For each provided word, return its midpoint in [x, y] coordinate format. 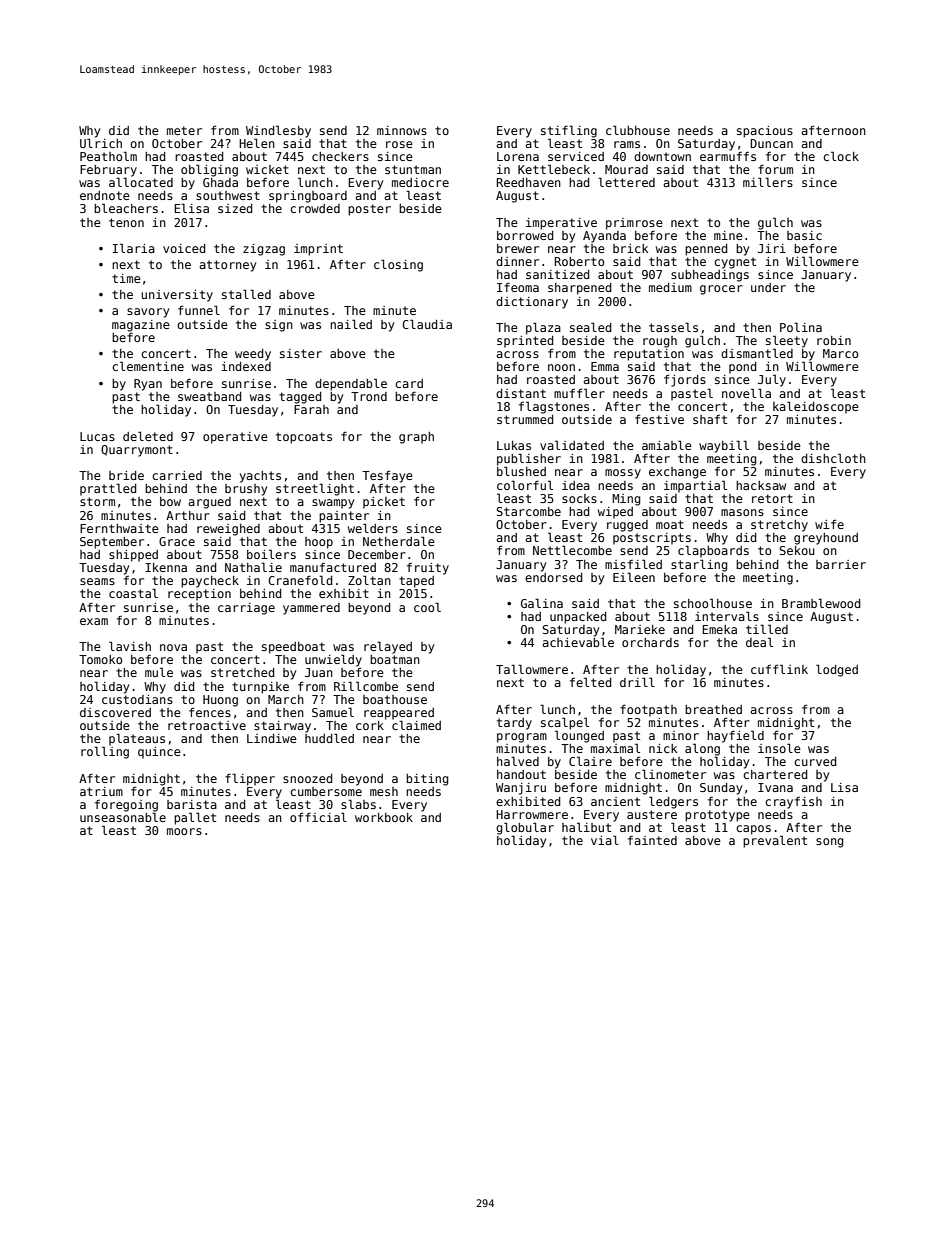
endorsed [553, 577]
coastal [133, 593]
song [829, 843]
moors [184, 831]
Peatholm [108, 156]
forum [775, 169]
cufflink [779, 669]
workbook [384, 817]
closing [398, 265]
